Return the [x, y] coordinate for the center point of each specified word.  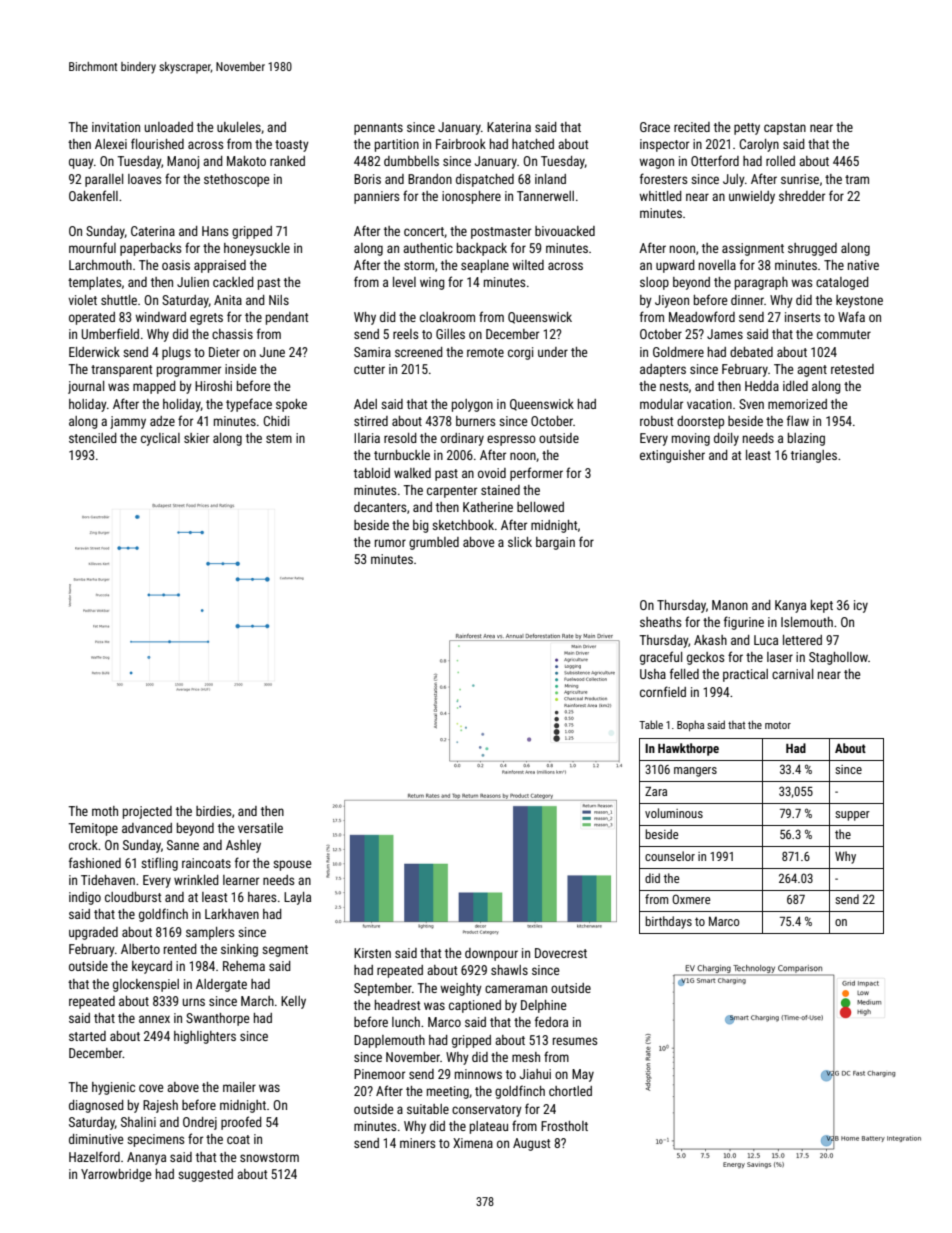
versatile [260, 828]
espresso [511, 440]
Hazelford [94, 1156]
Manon [730, 605]
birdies [213, 811]
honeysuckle [257, 249]
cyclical [160, 439]
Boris [367, 179]
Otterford [715, 160]
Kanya [790, 606]
